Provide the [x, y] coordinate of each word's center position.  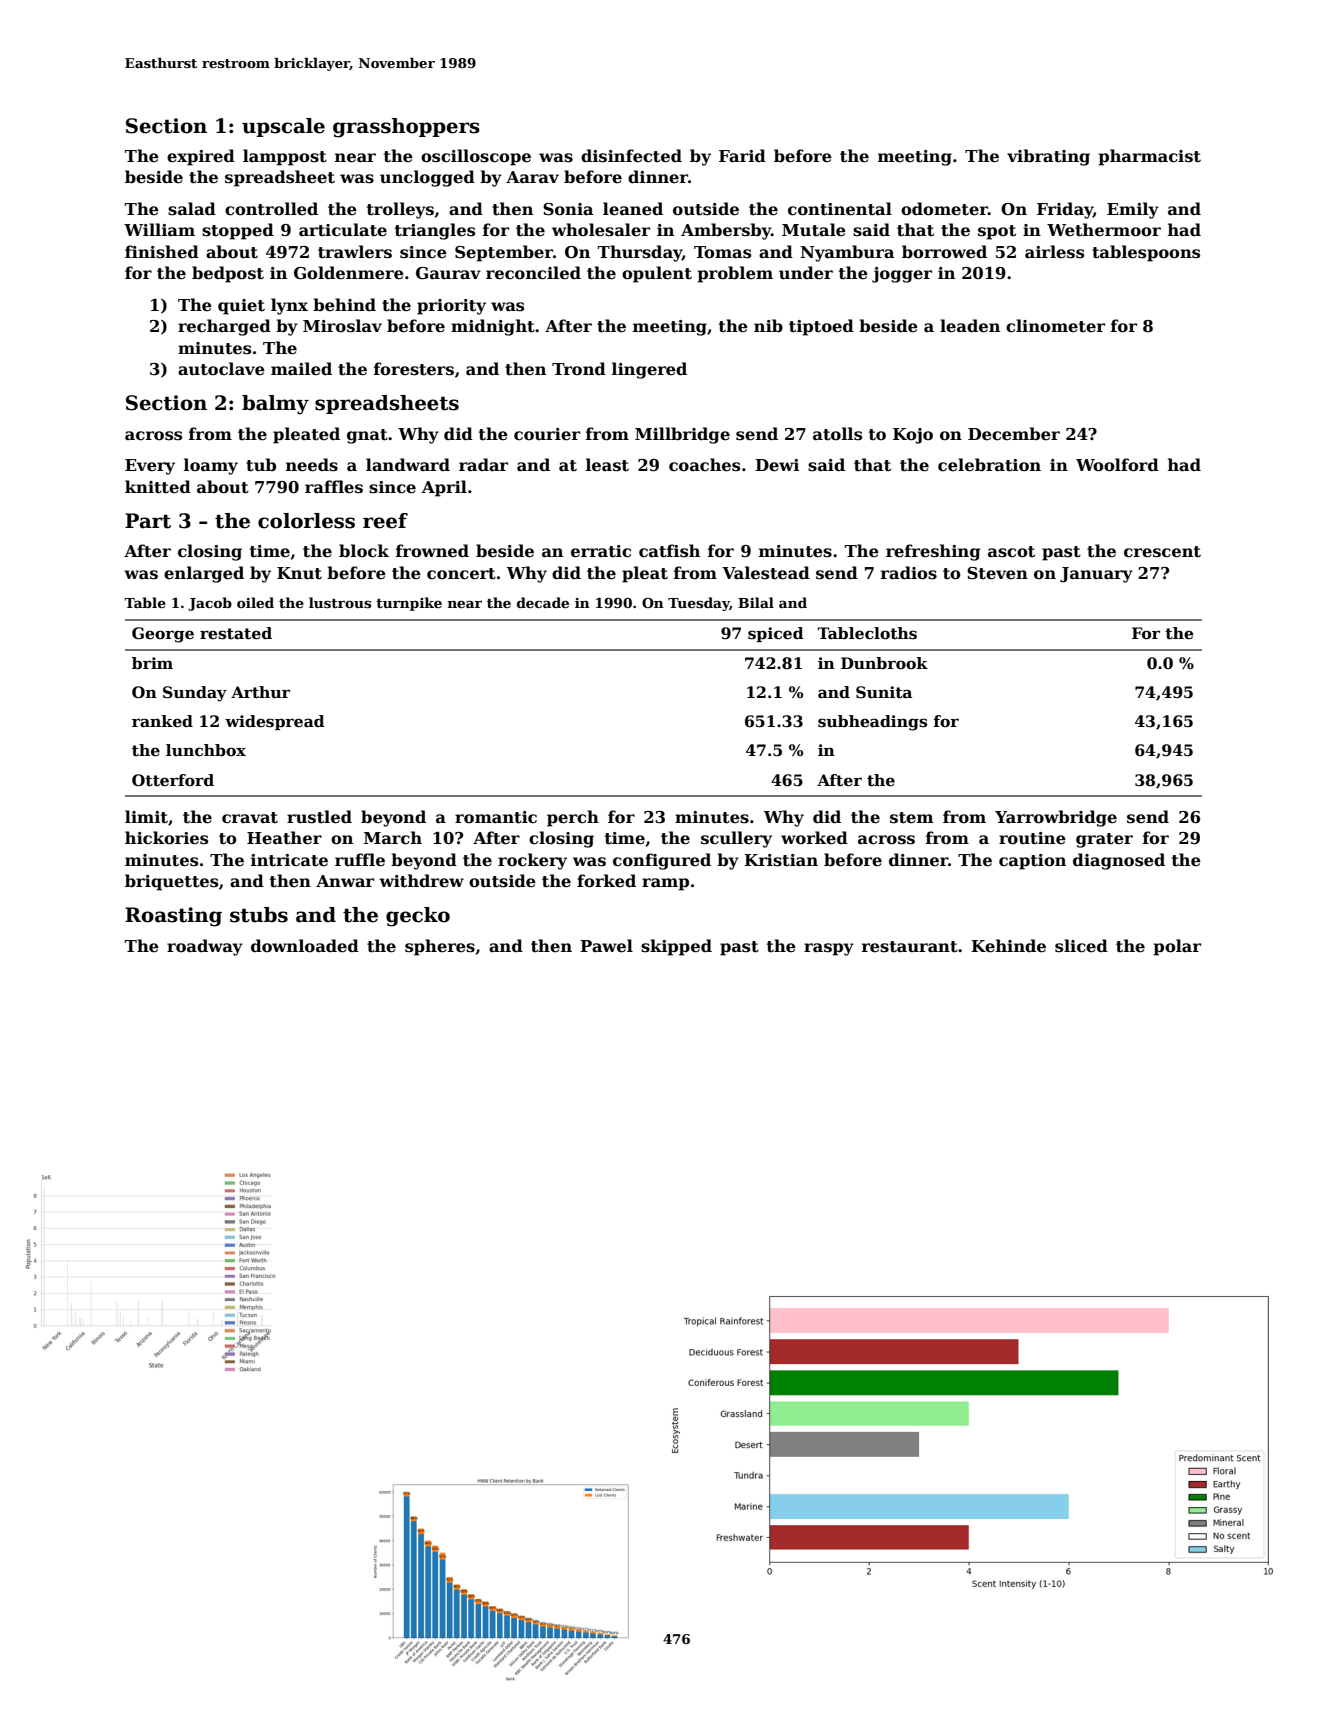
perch [573, 818]
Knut [299, 573]
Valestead [766, 573]
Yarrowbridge [1056, 818]
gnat [367, 436]
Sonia [568, 209]
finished [162, 252]
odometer [944, 209]
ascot [1011, 552]
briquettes [171, 882]
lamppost [285, 157]
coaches [704, 465]
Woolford [1117, 465]
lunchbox [206, 750]
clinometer [1055, 326]
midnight [493, 327]
